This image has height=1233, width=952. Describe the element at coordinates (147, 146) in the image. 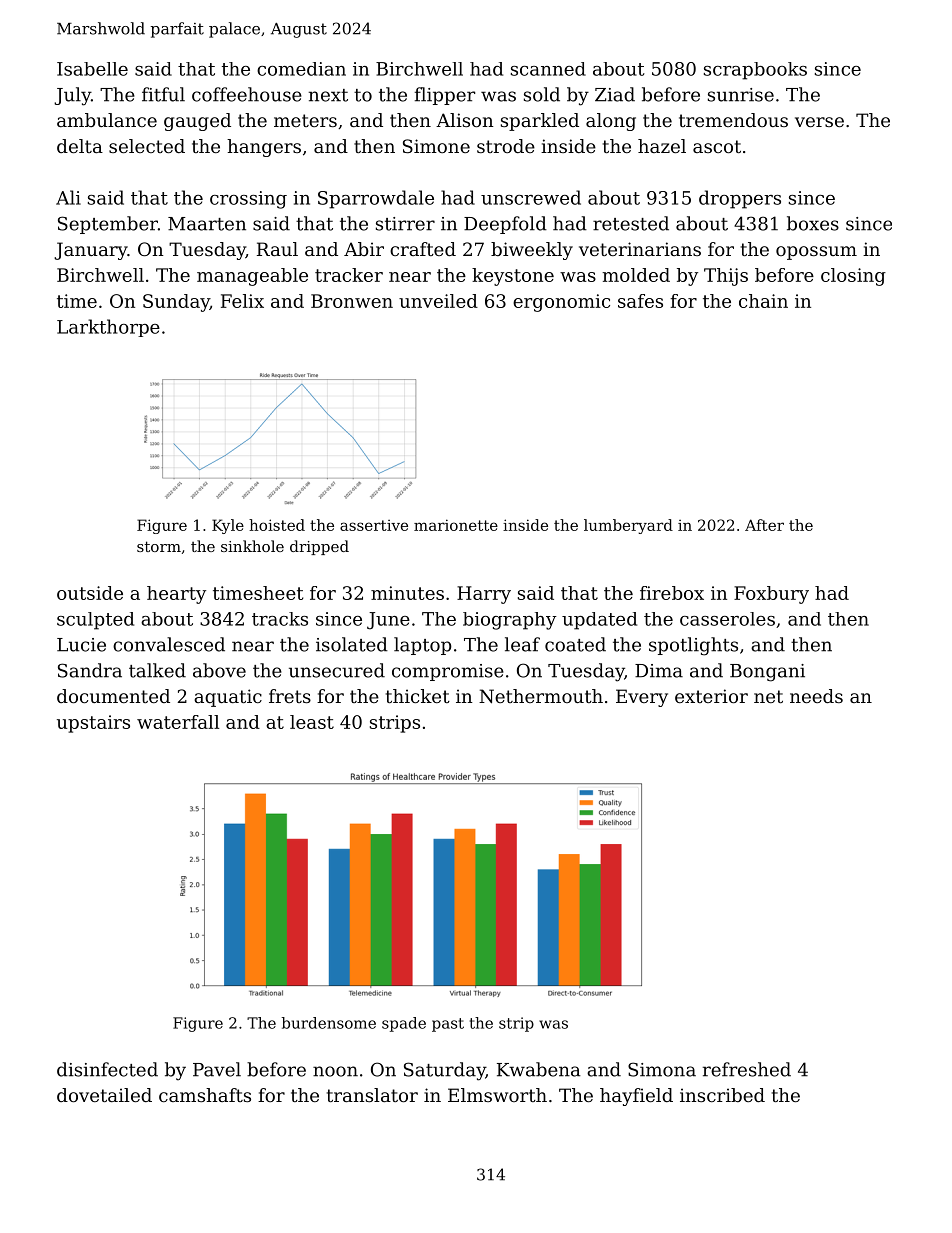

I see `selected` at that location.
